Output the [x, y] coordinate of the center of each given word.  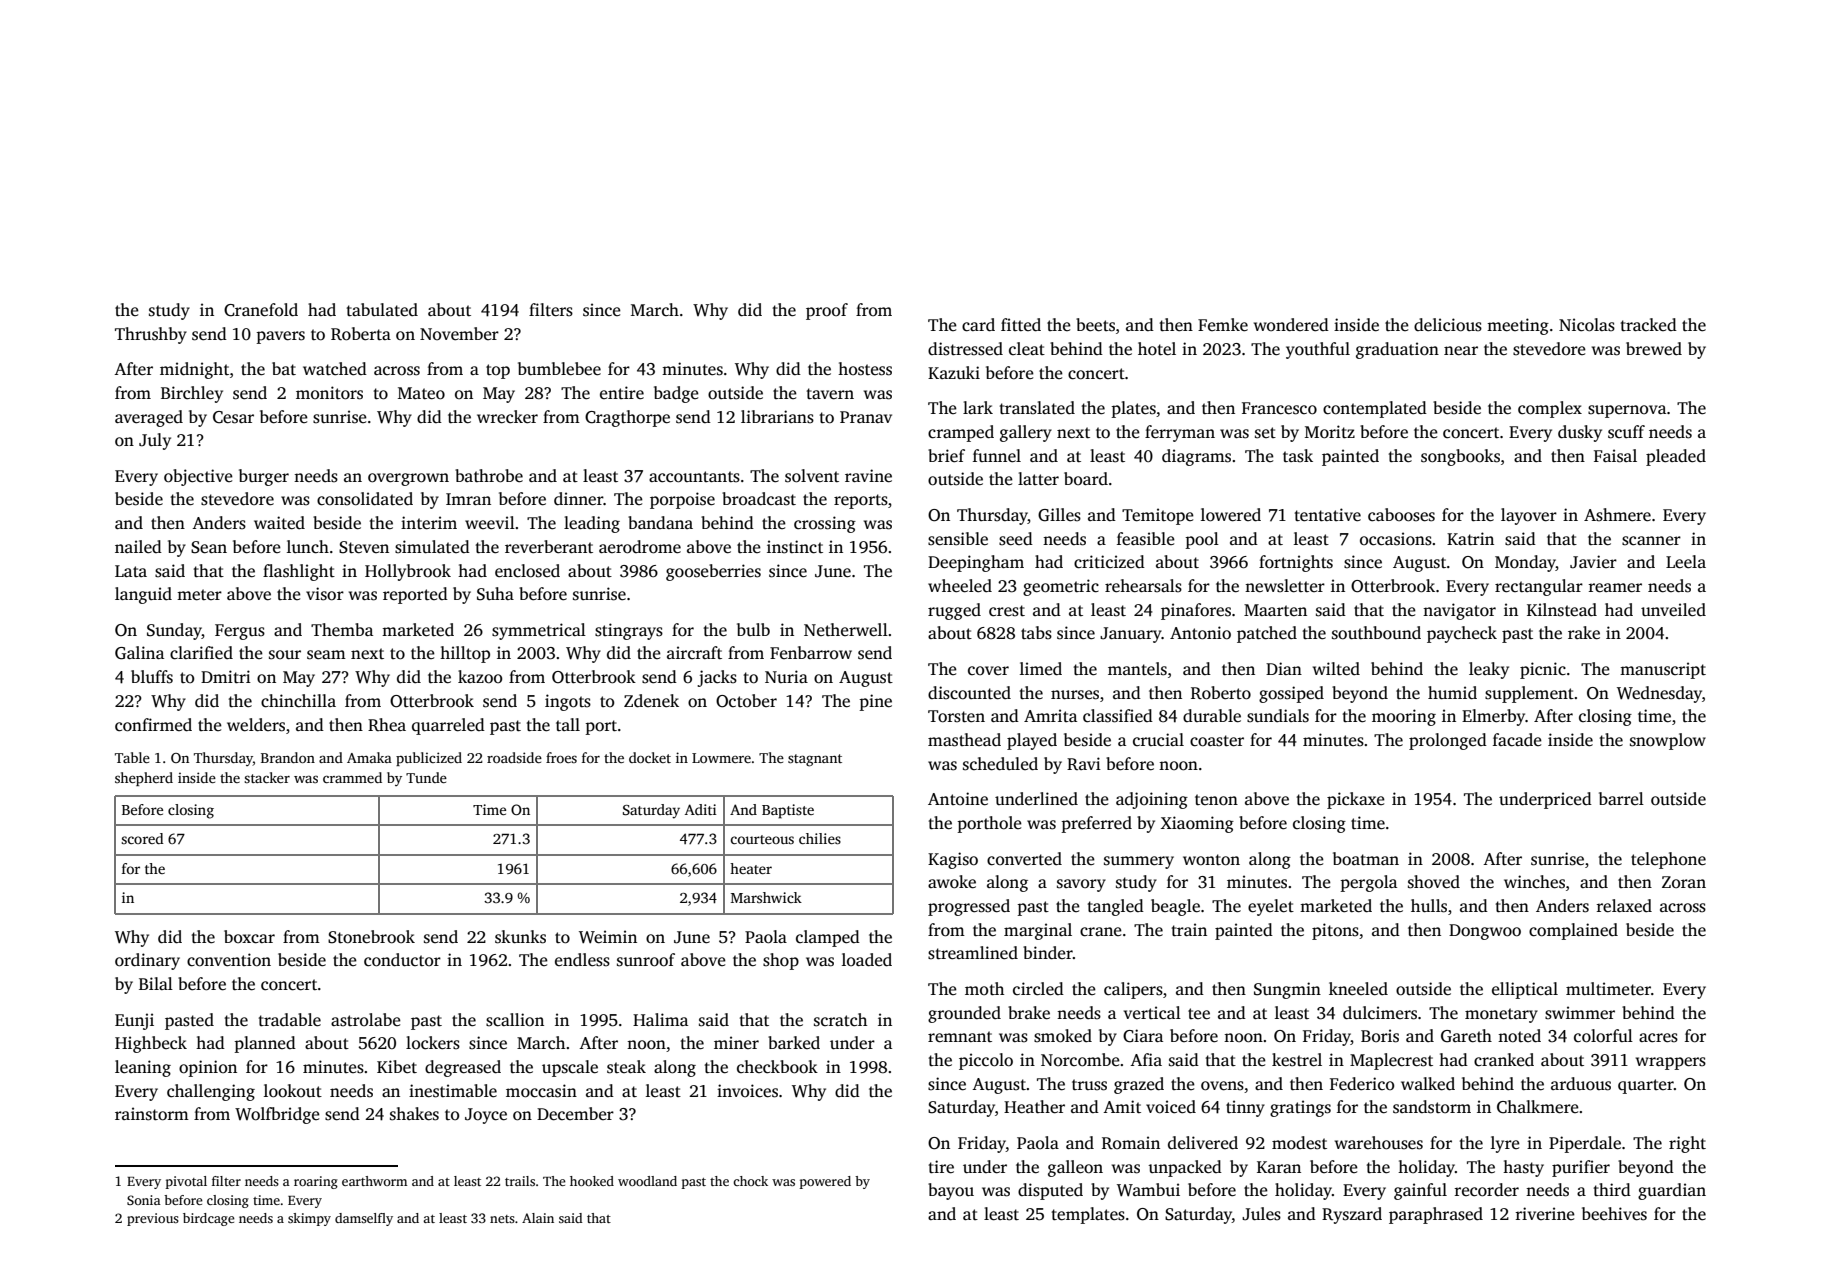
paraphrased [1436, 1215]
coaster [1217, 741]
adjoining [1152, 800]
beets [1095, 325]
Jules [1261, 1214]
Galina [139, 653]
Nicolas [1587, 325]
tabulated [382, 310]
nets [502, 1219]
